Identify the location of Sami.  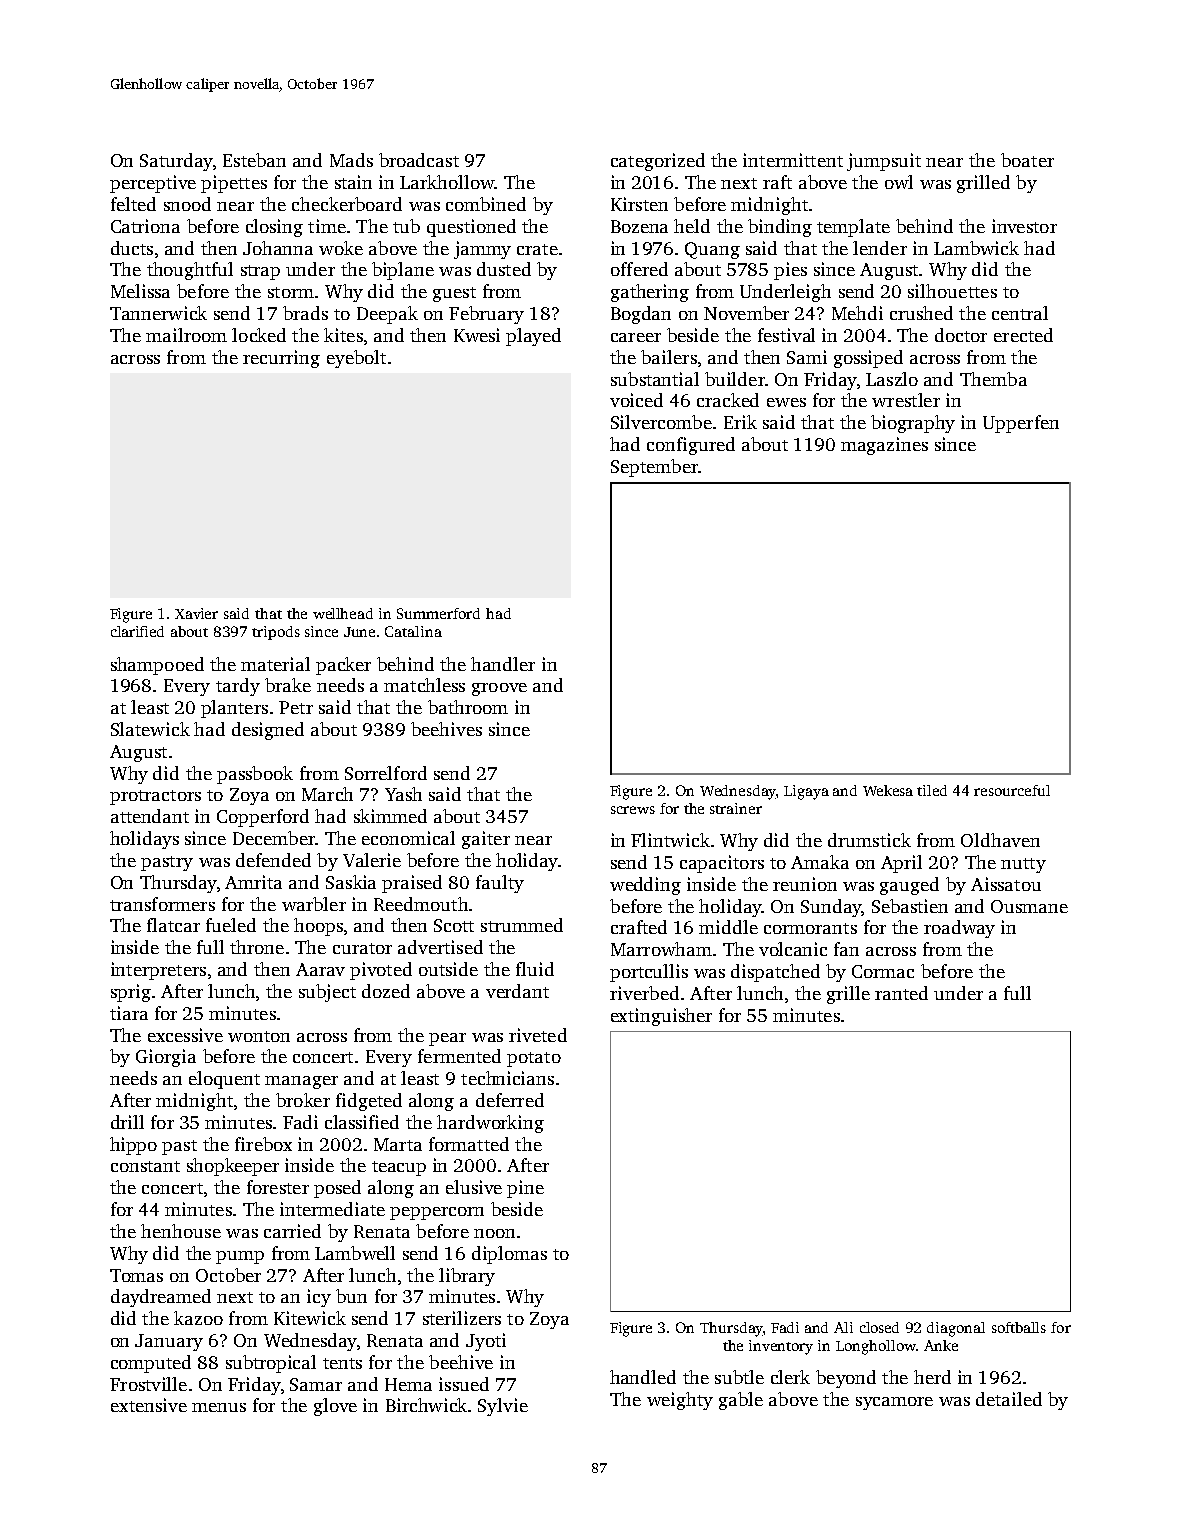
(807, 357).
